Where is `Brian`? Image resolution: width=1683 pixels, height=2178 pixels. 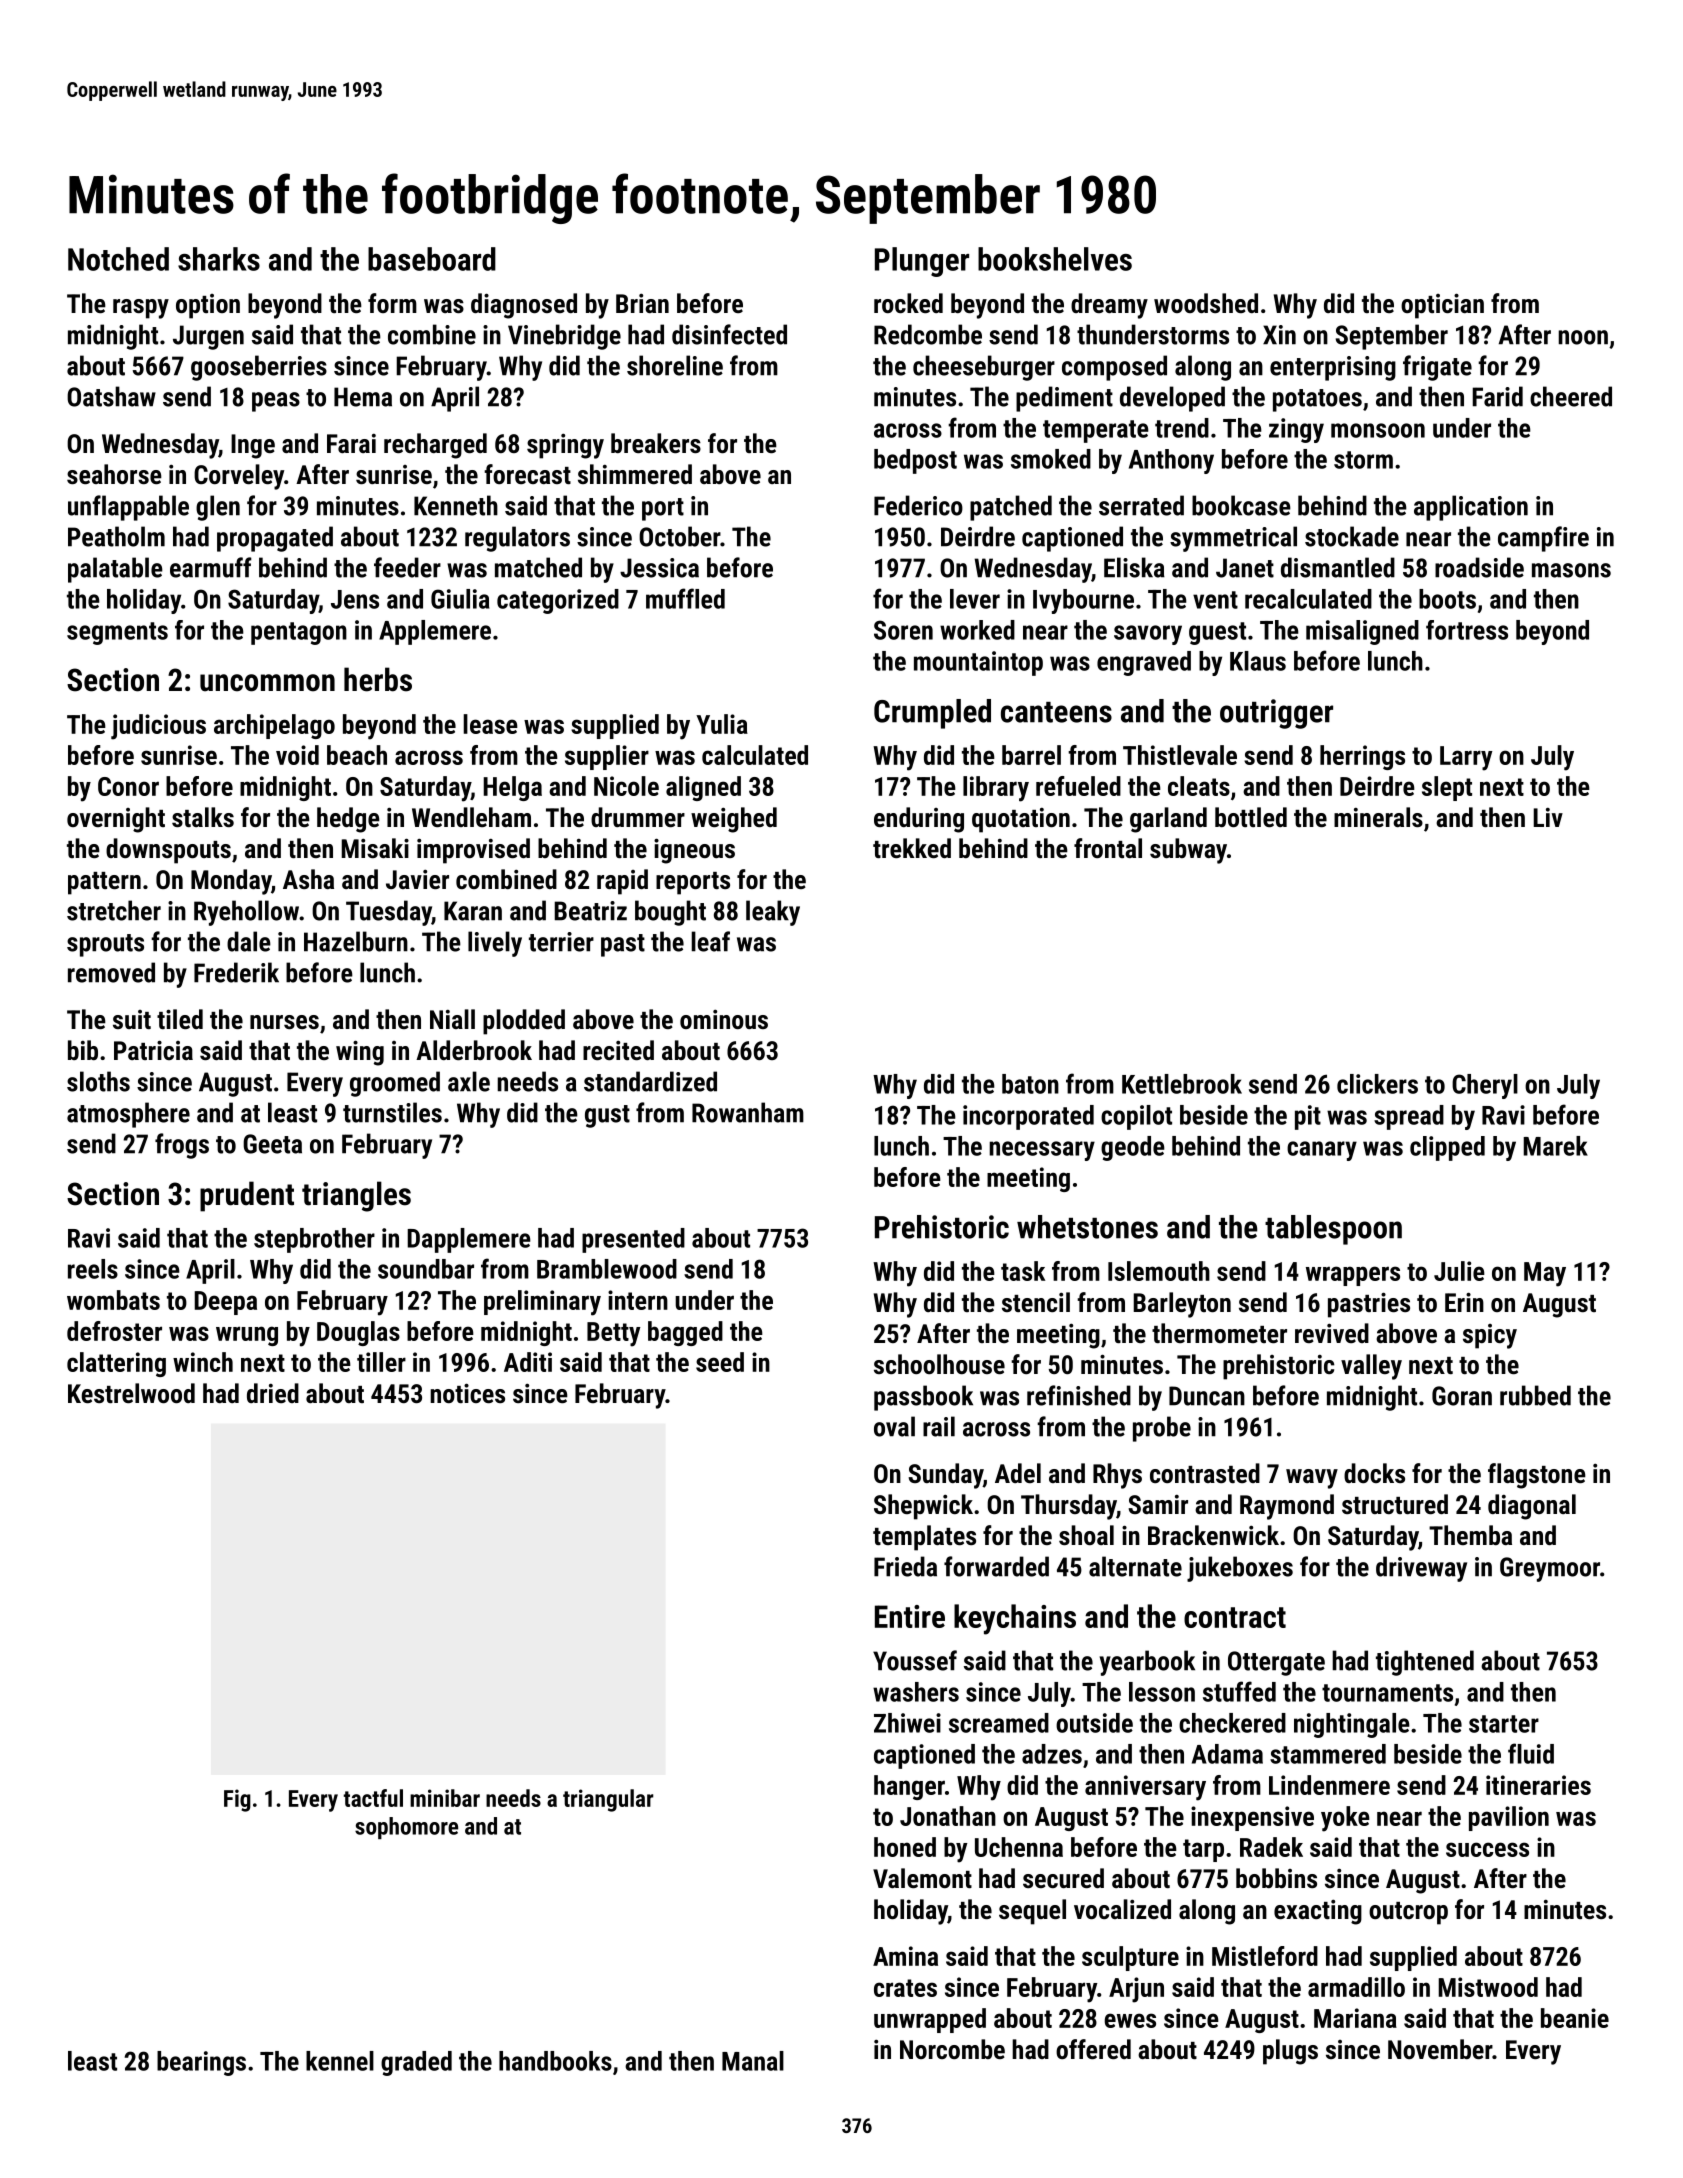 Brian is located at coordinates (642, 303).
